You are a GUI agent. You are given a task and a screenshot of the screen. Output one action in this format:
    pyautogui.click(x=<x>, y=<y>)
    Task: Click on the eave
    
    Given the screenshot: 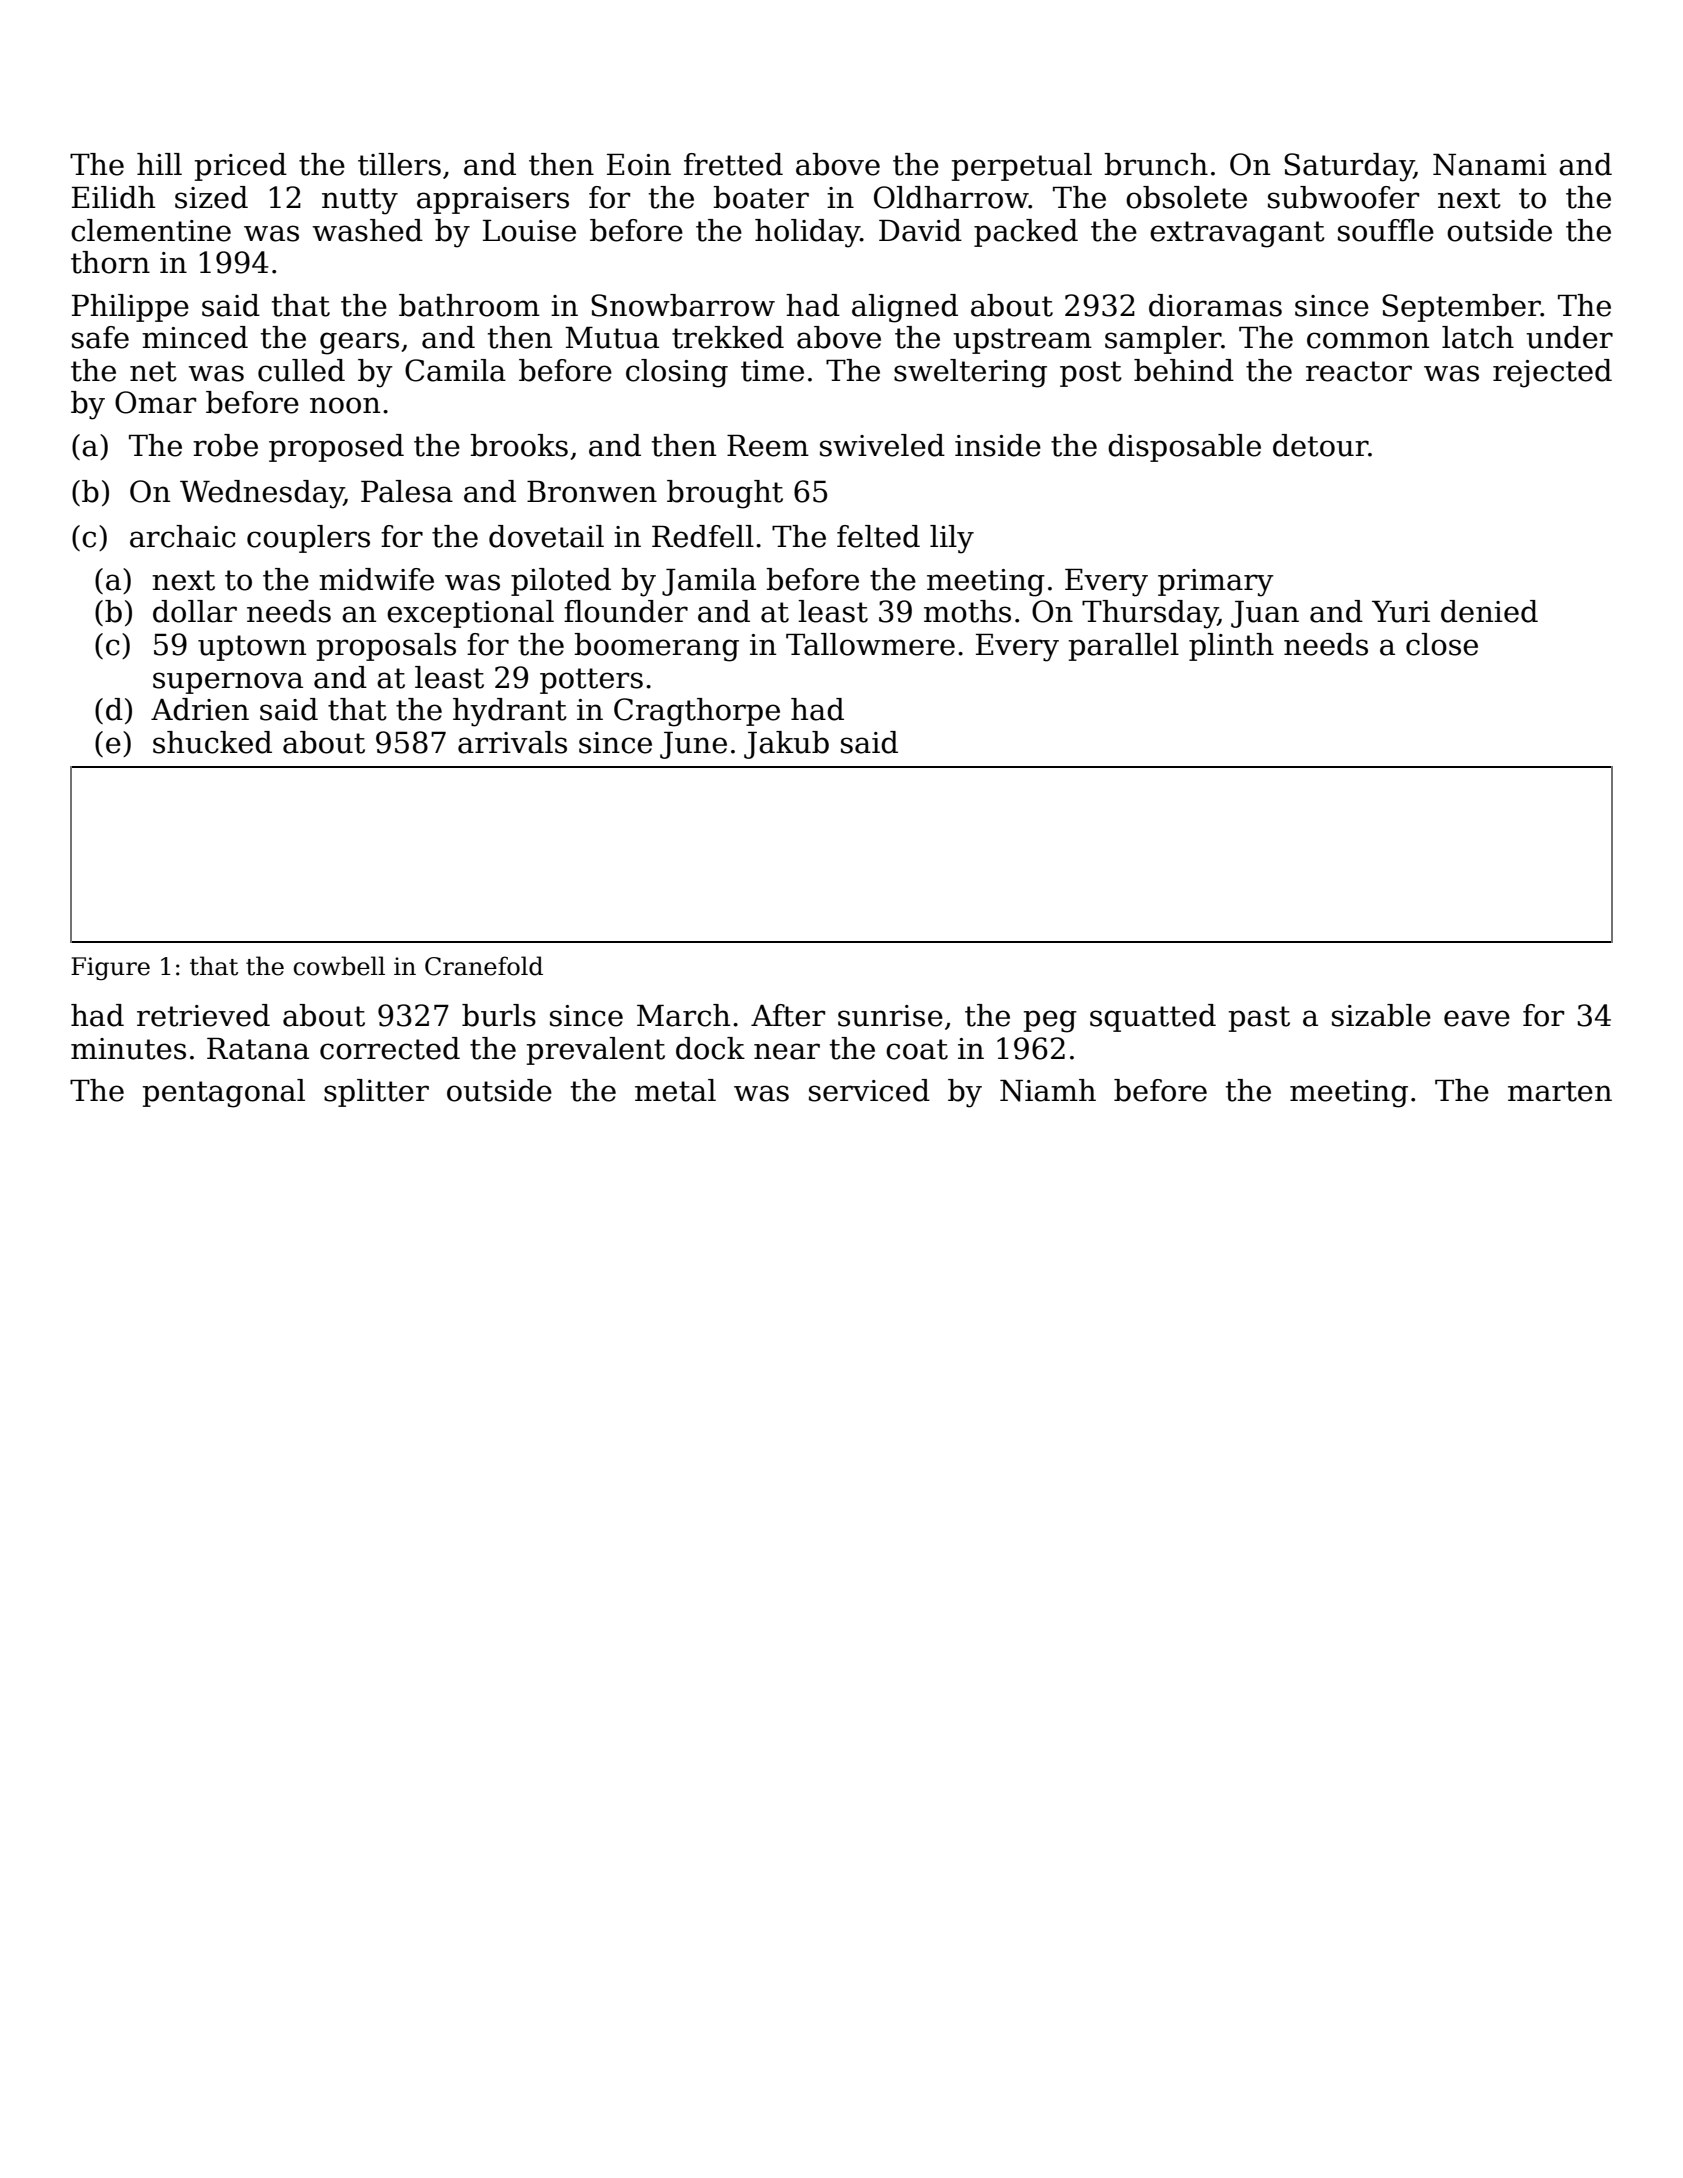 What is the action you would take?
    pyautogui.click(x=1477, y=1018)
